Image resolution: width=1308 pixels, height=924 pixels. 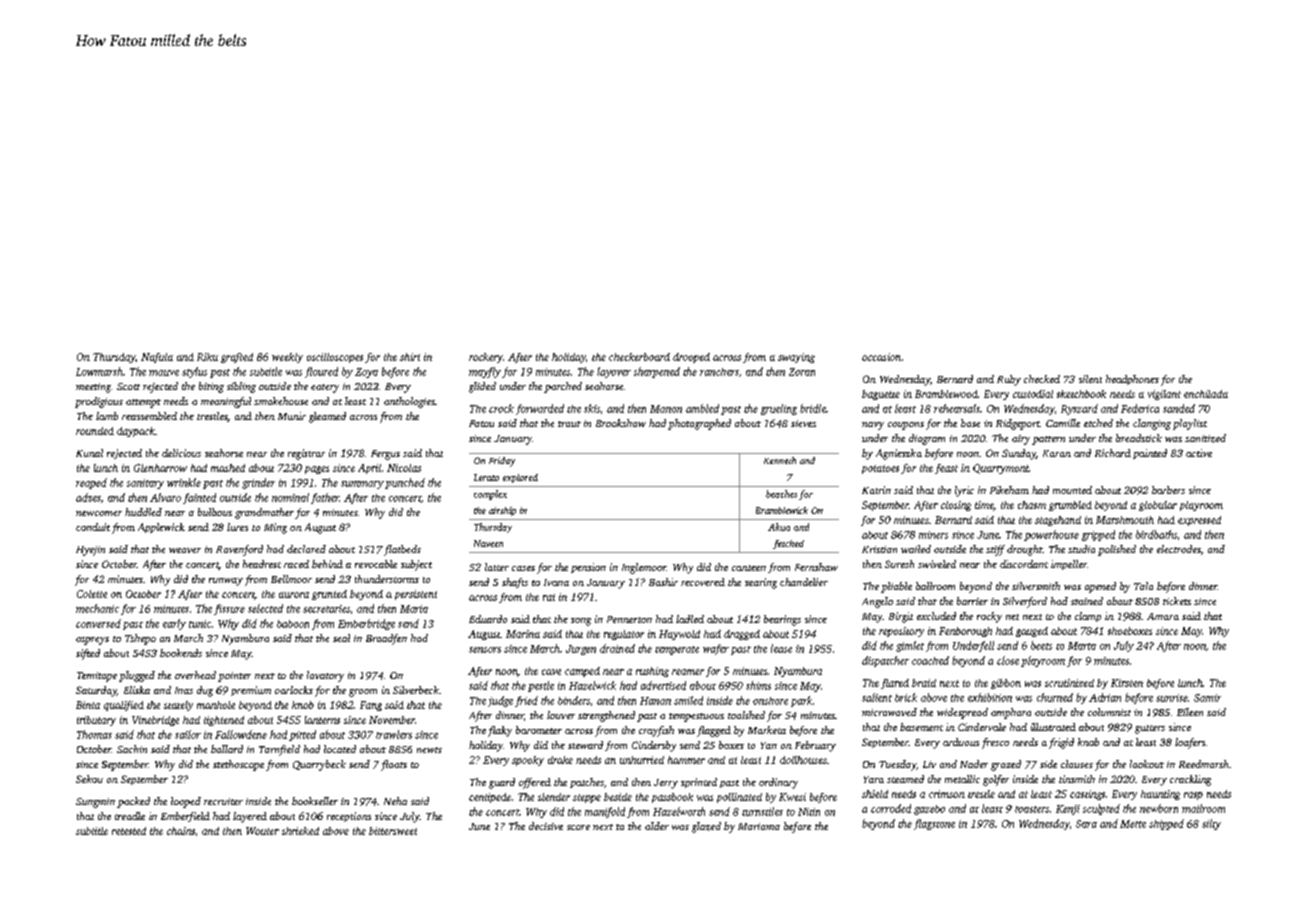 I want to click on Ivana, so click(x=556, y=582).
